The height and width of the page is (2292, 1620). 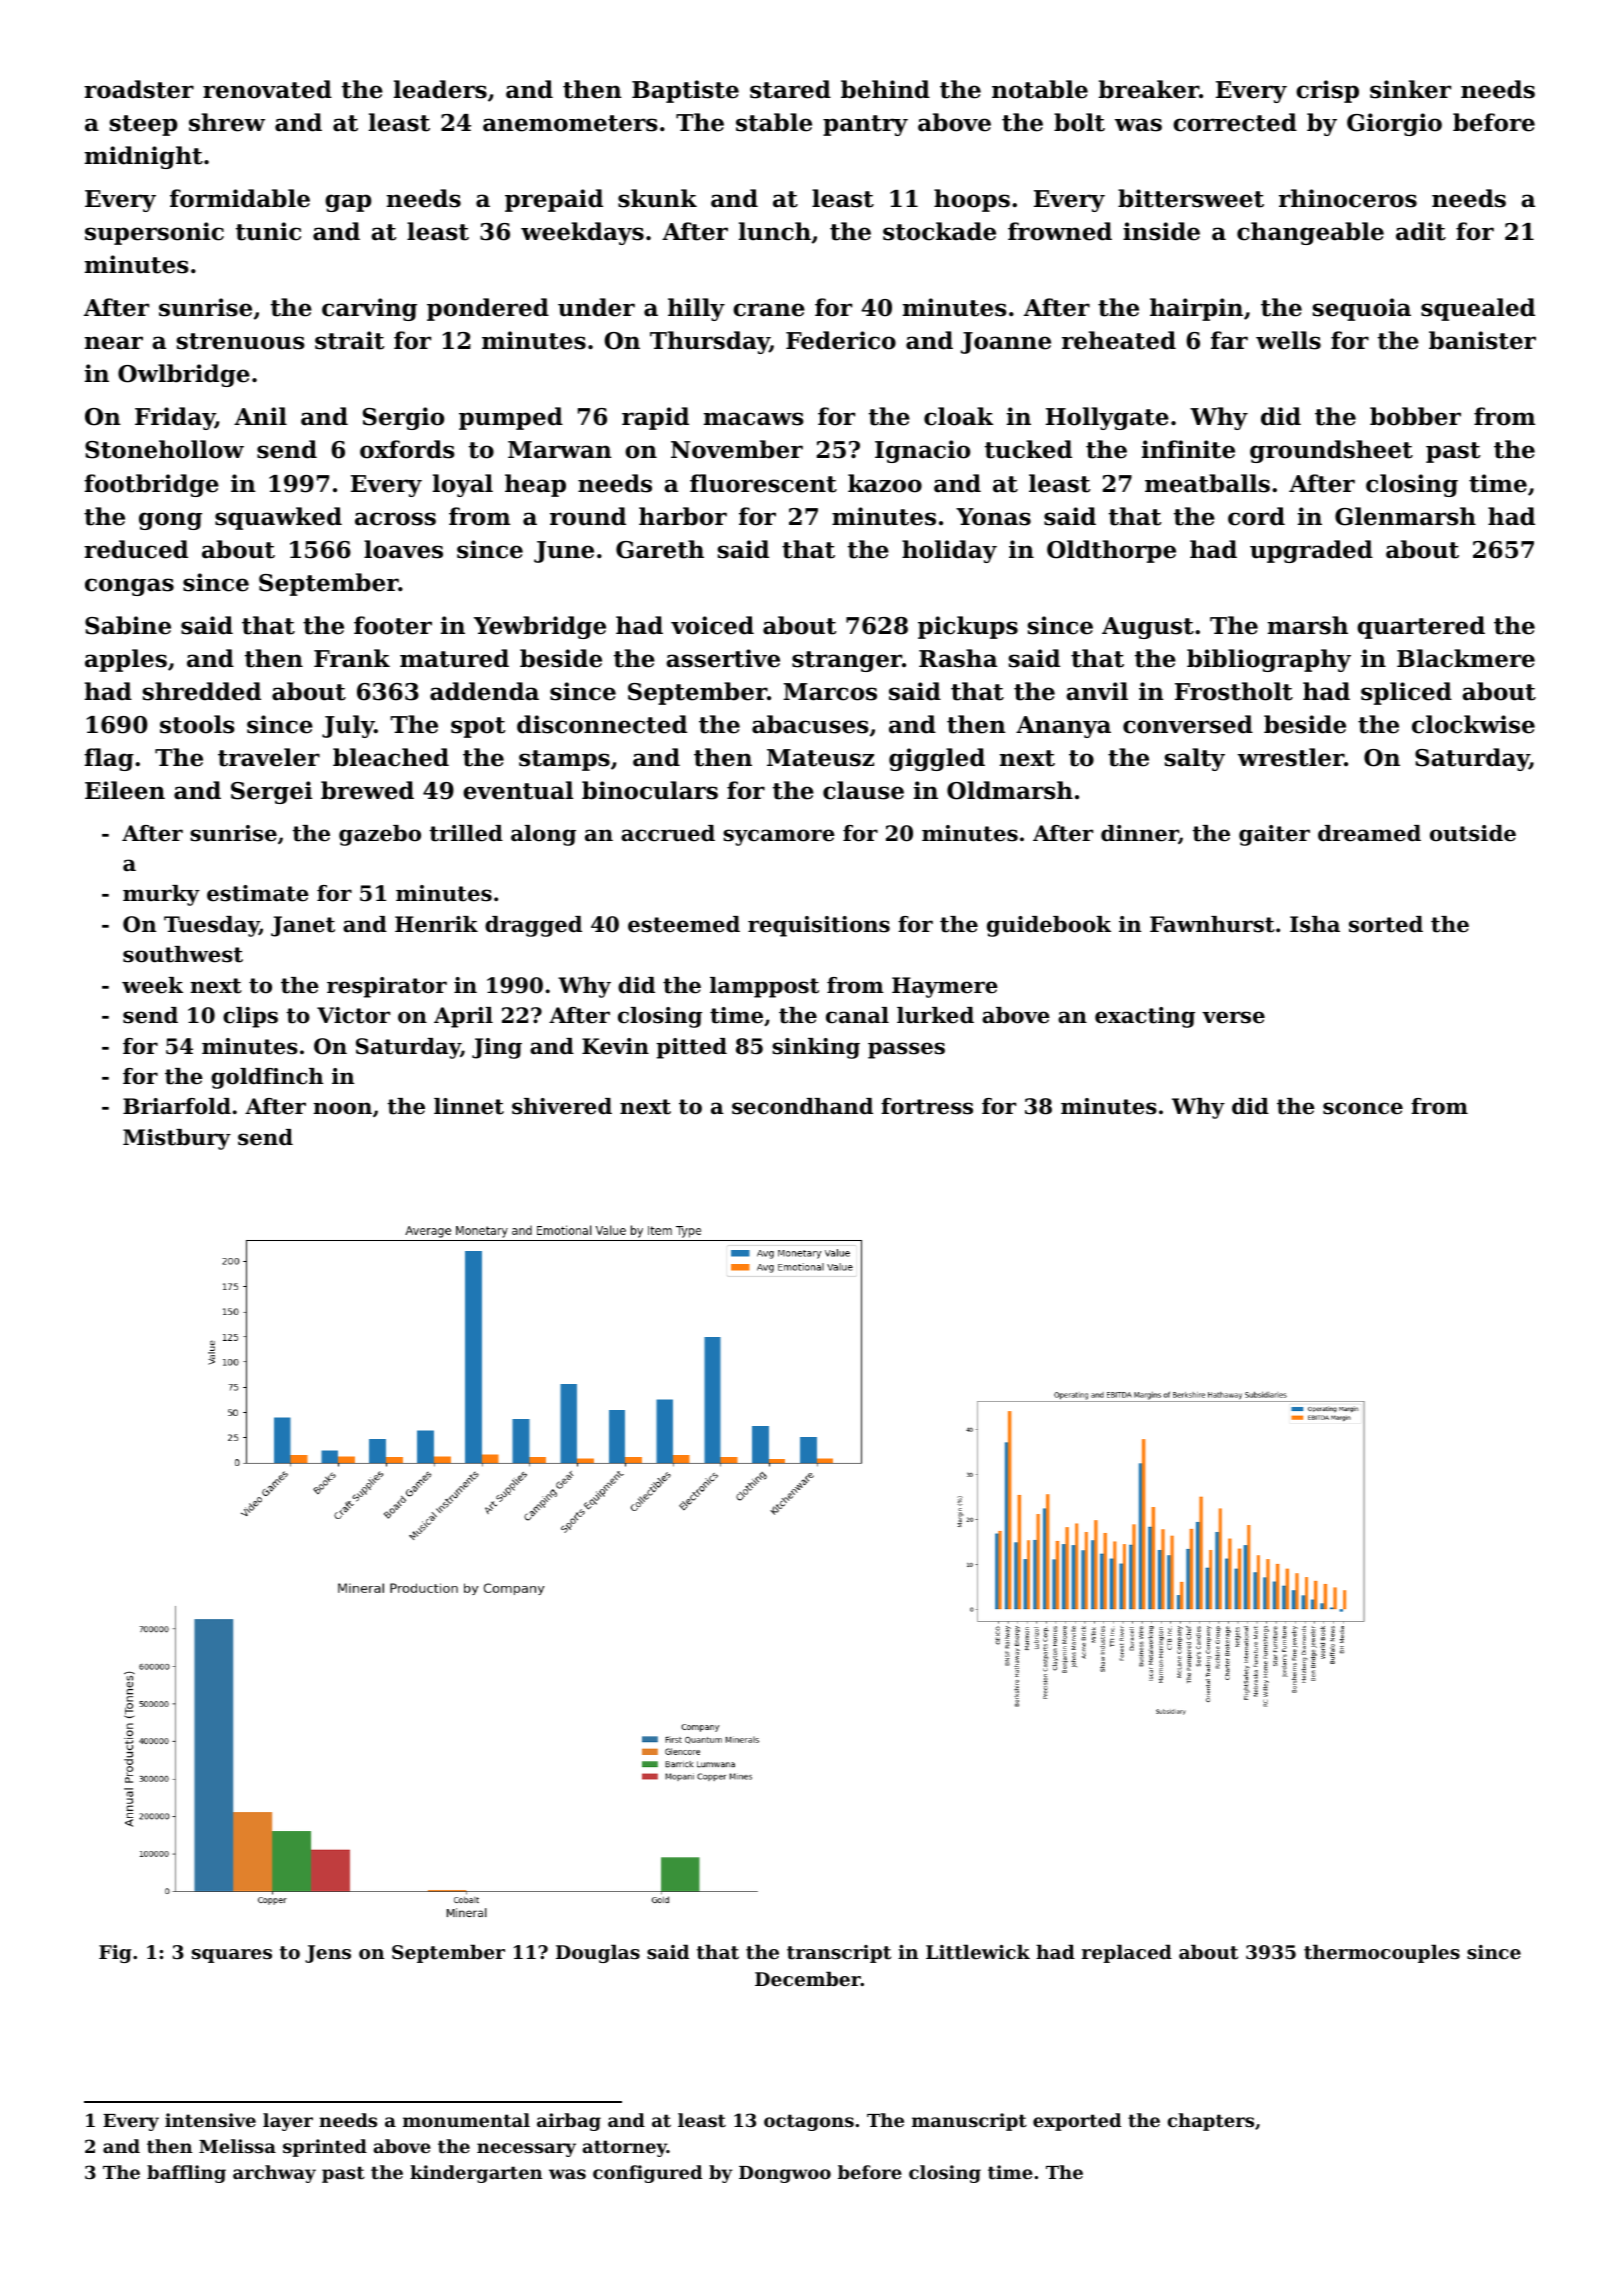 What do you see at coordinates (685, 91) in the page?
I see `Baptiste` at bounding box center [685, 91].
